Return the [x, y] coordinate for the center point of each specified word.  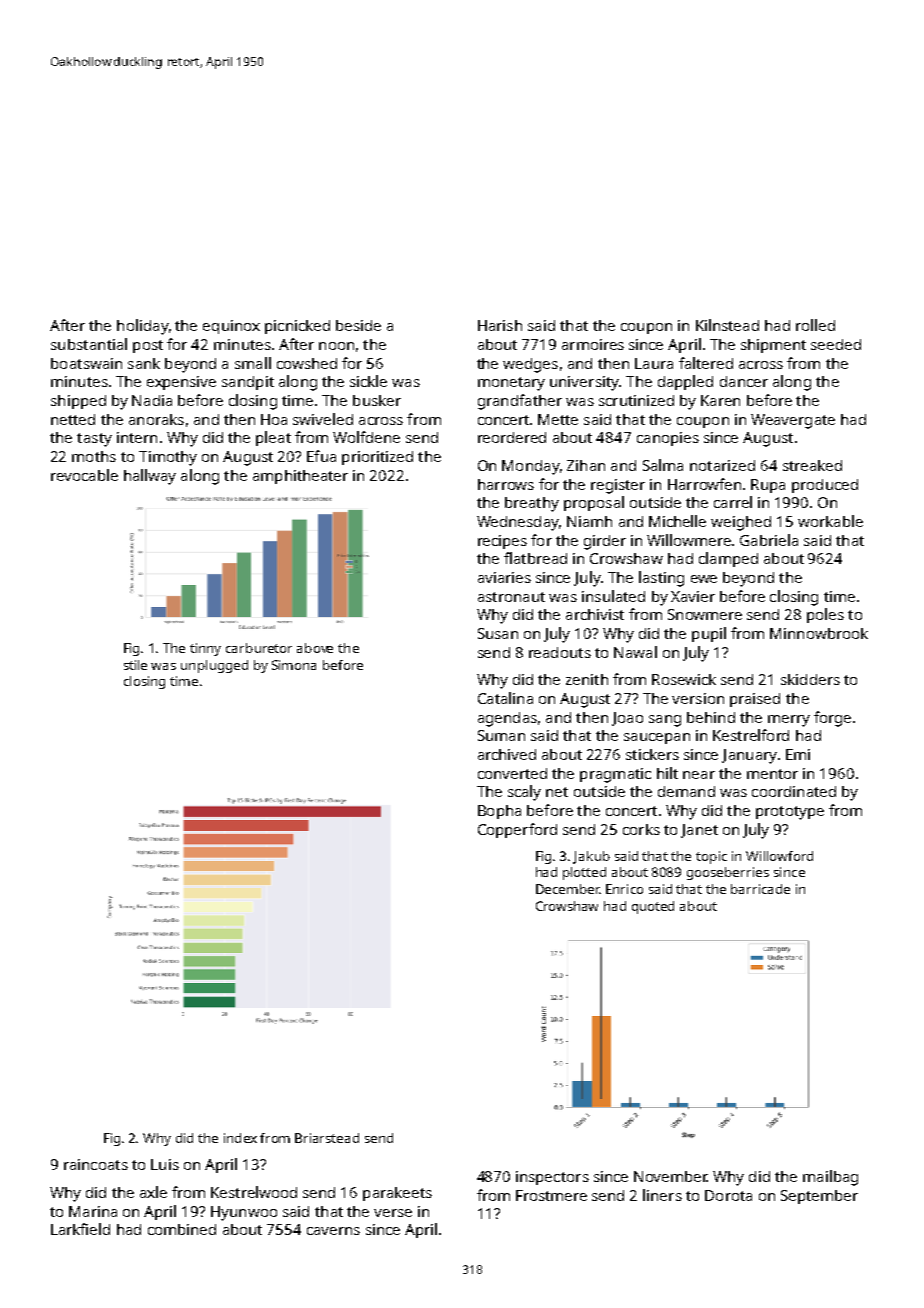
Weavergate [793, 421]
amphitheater [300, 477]
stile [135, 665]
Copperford [517, 830]
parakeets [397, 1194]
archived [507, 754]
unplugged [214, 666]
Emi [798, 754]
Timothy [168, 458]
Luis [165, 1164]
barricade [760, 889]
